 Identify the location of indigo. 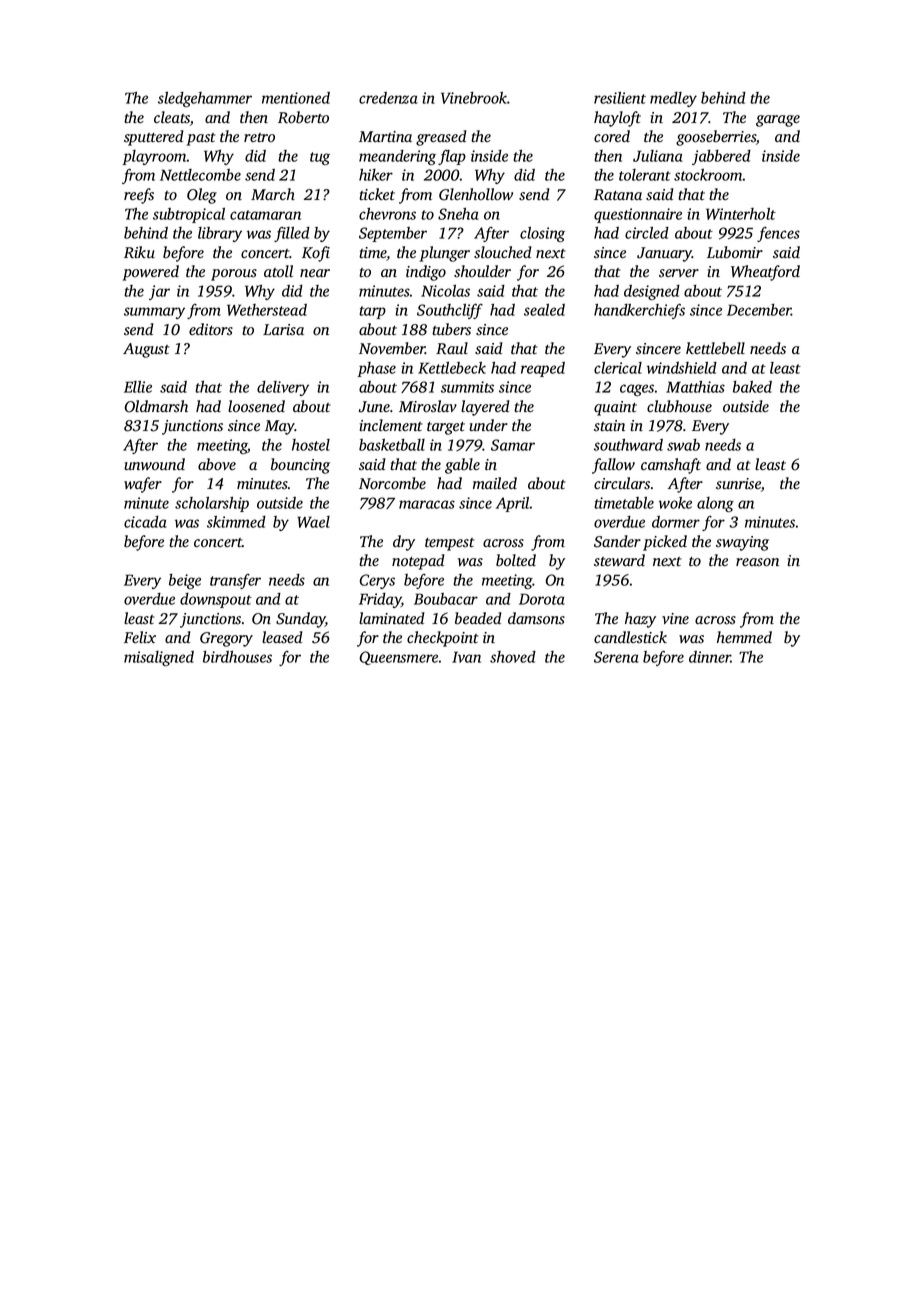
(426, 273).
